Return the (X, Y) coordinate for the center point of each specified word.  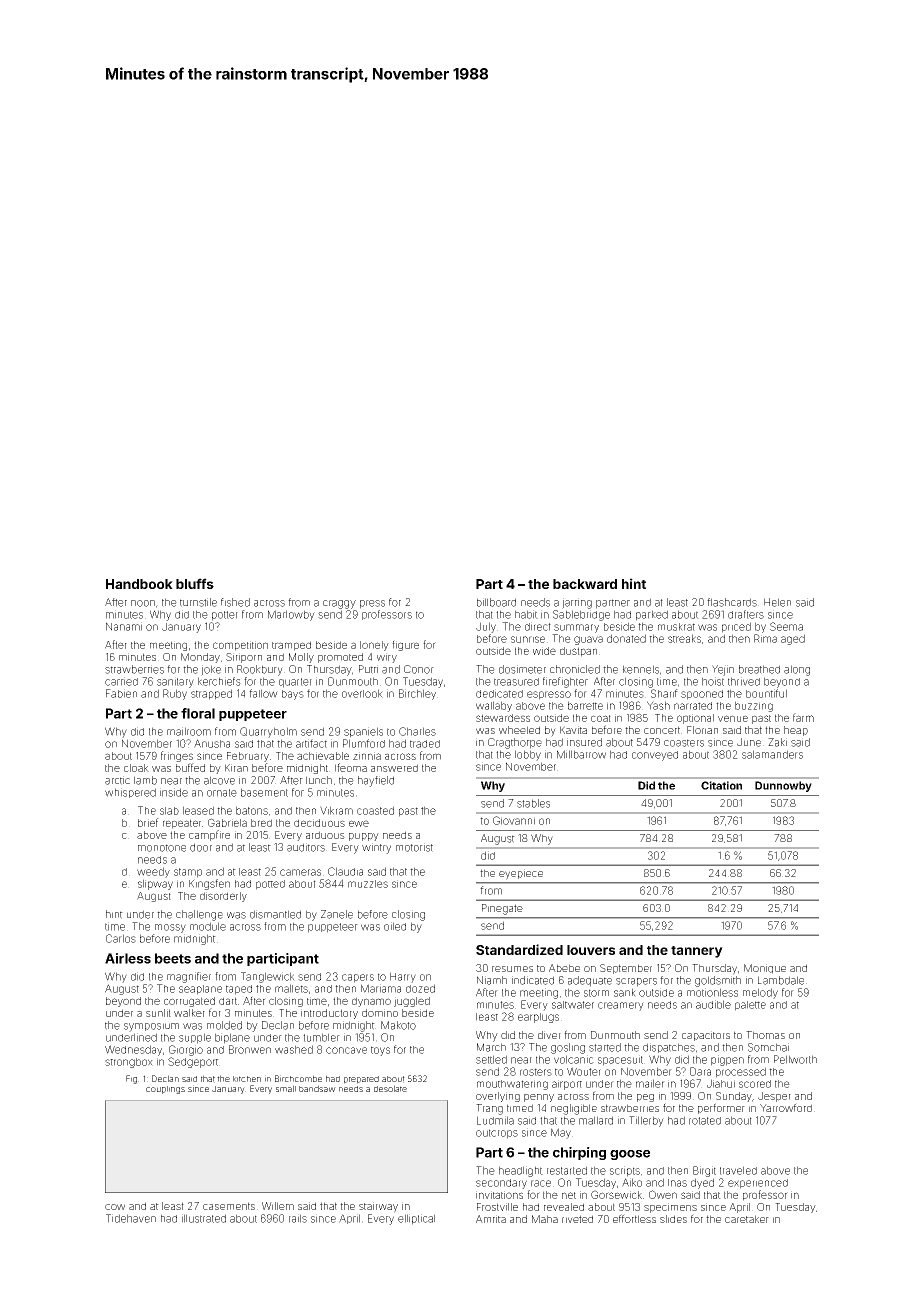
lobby (528, 755)
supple (195, 1038)
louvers (591, 950)
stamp (188, 873)
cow (115, 1207)
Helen (777, 602)
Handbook (139, 584)
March (491, 1047)
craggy (339, 604)
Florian (702, 730)
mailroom (189, 731)
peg (645, 1098)
